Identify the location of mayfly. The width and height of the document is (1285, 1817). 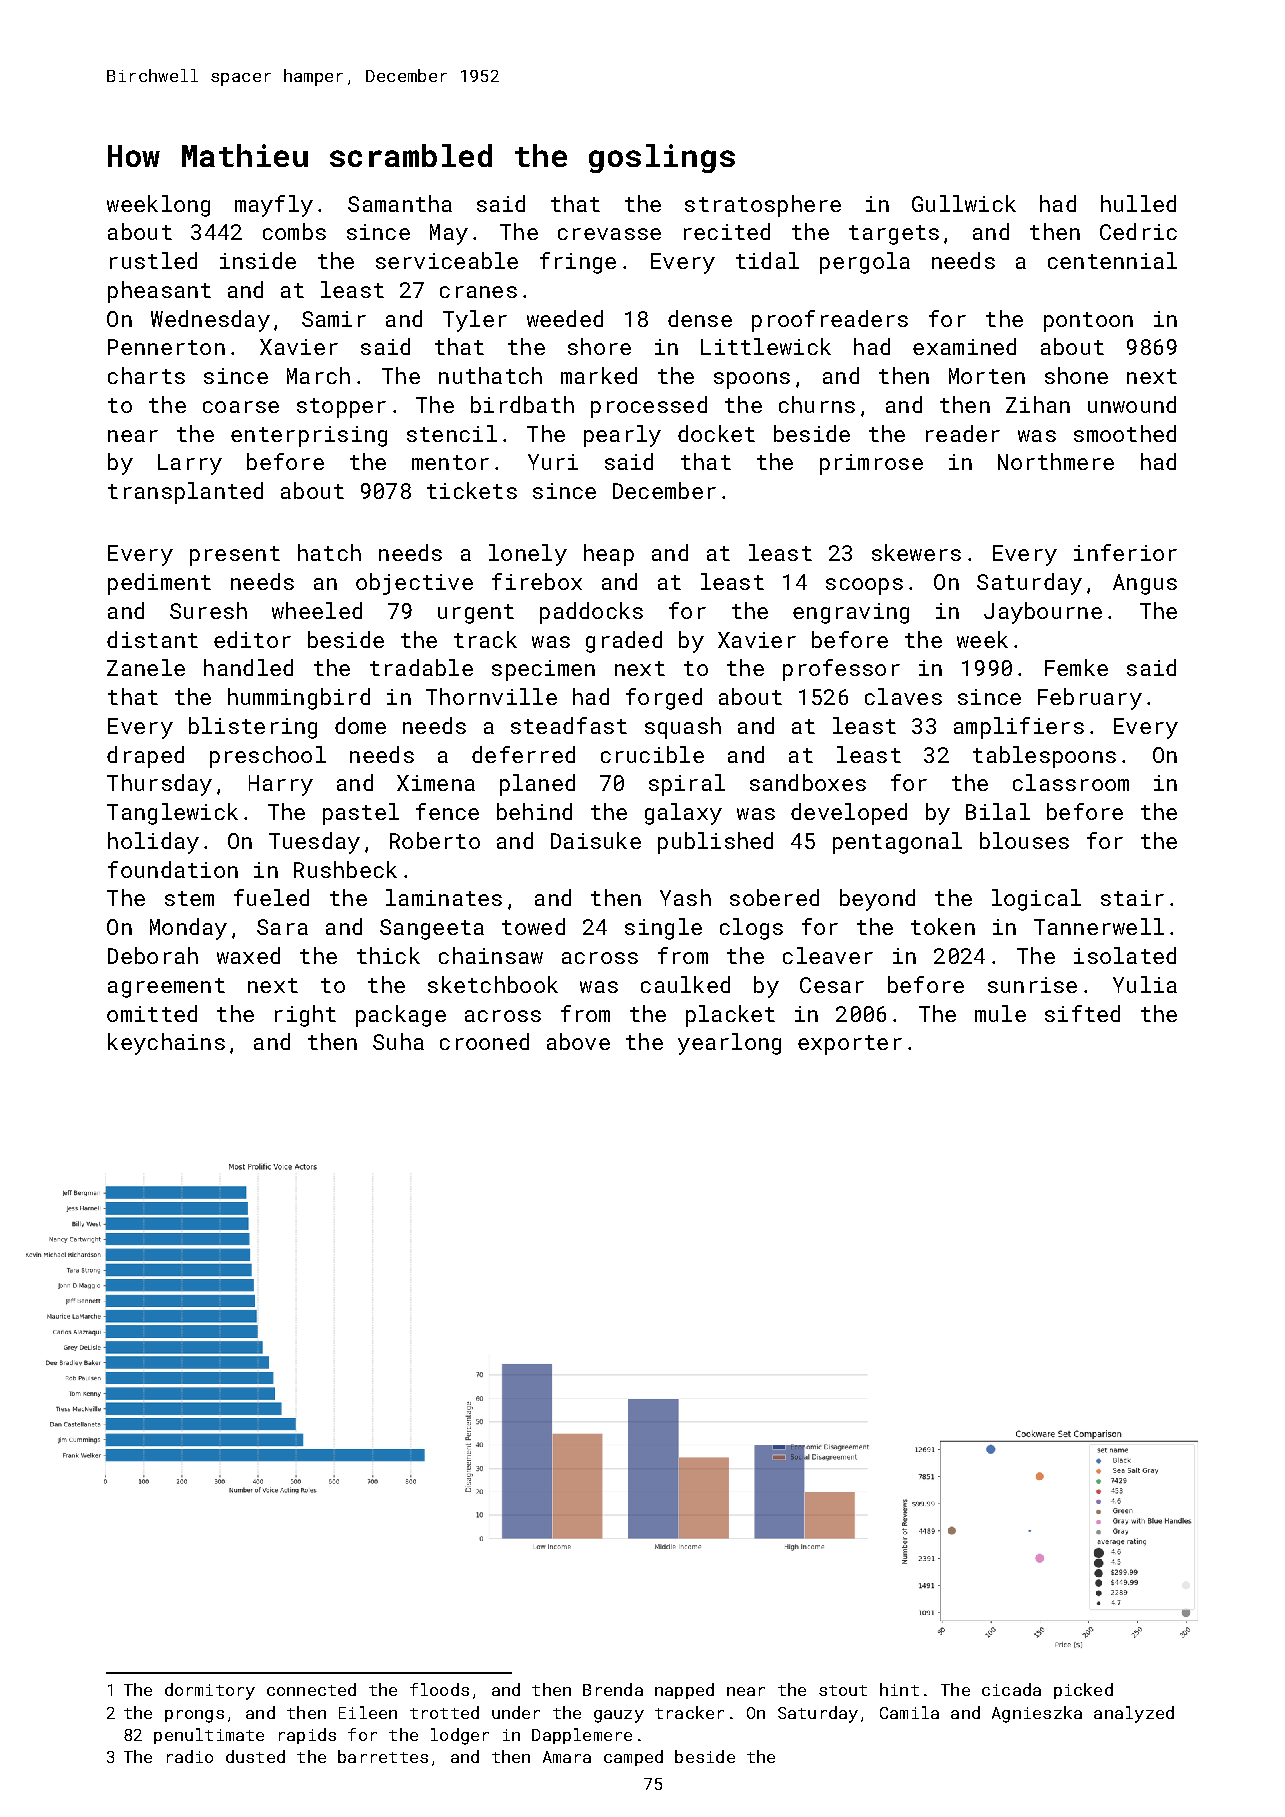
(274, 206).
